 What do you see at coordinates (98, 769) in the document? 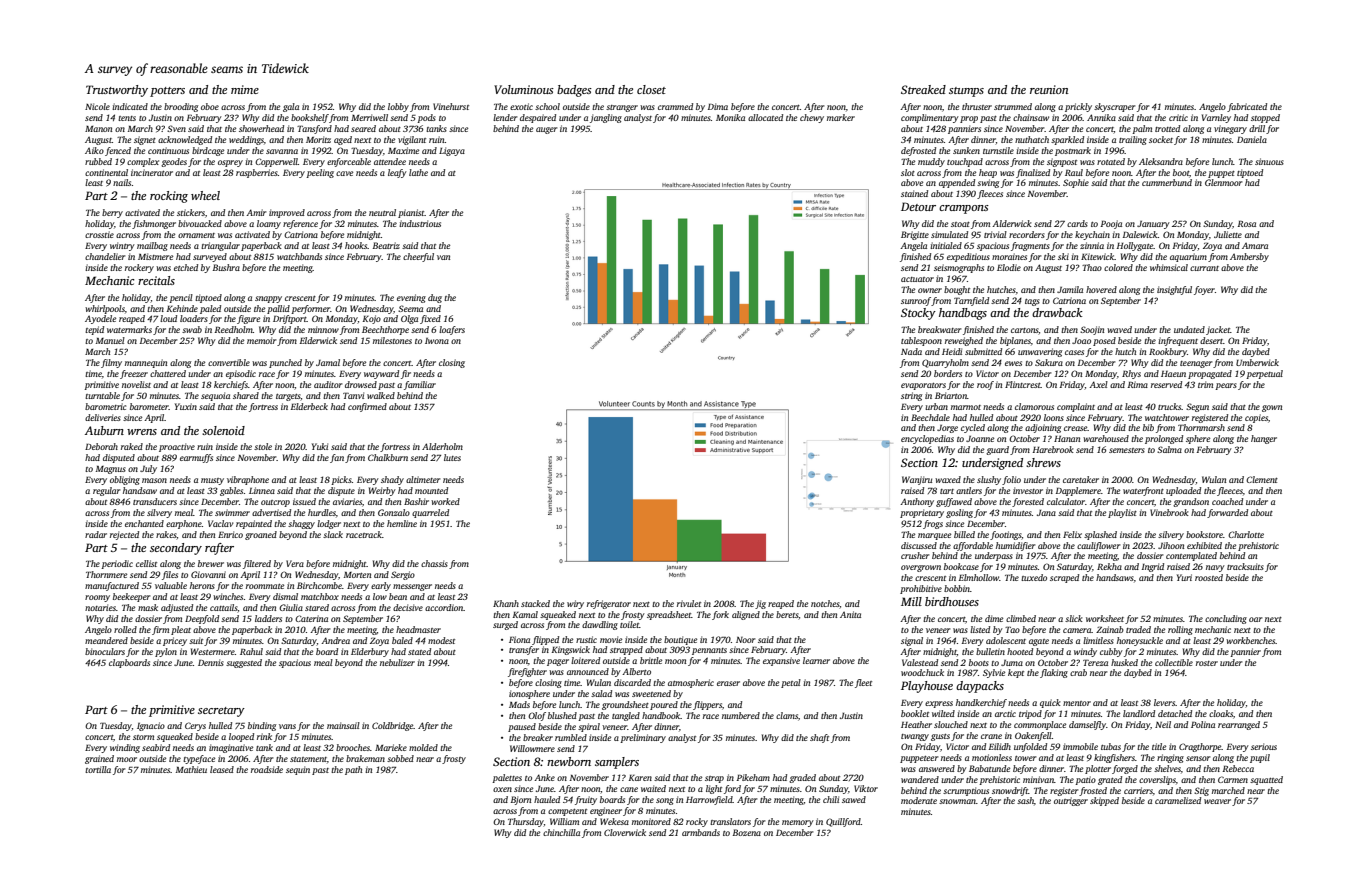
I see `tortilla` at bounding box center [98, 769].
